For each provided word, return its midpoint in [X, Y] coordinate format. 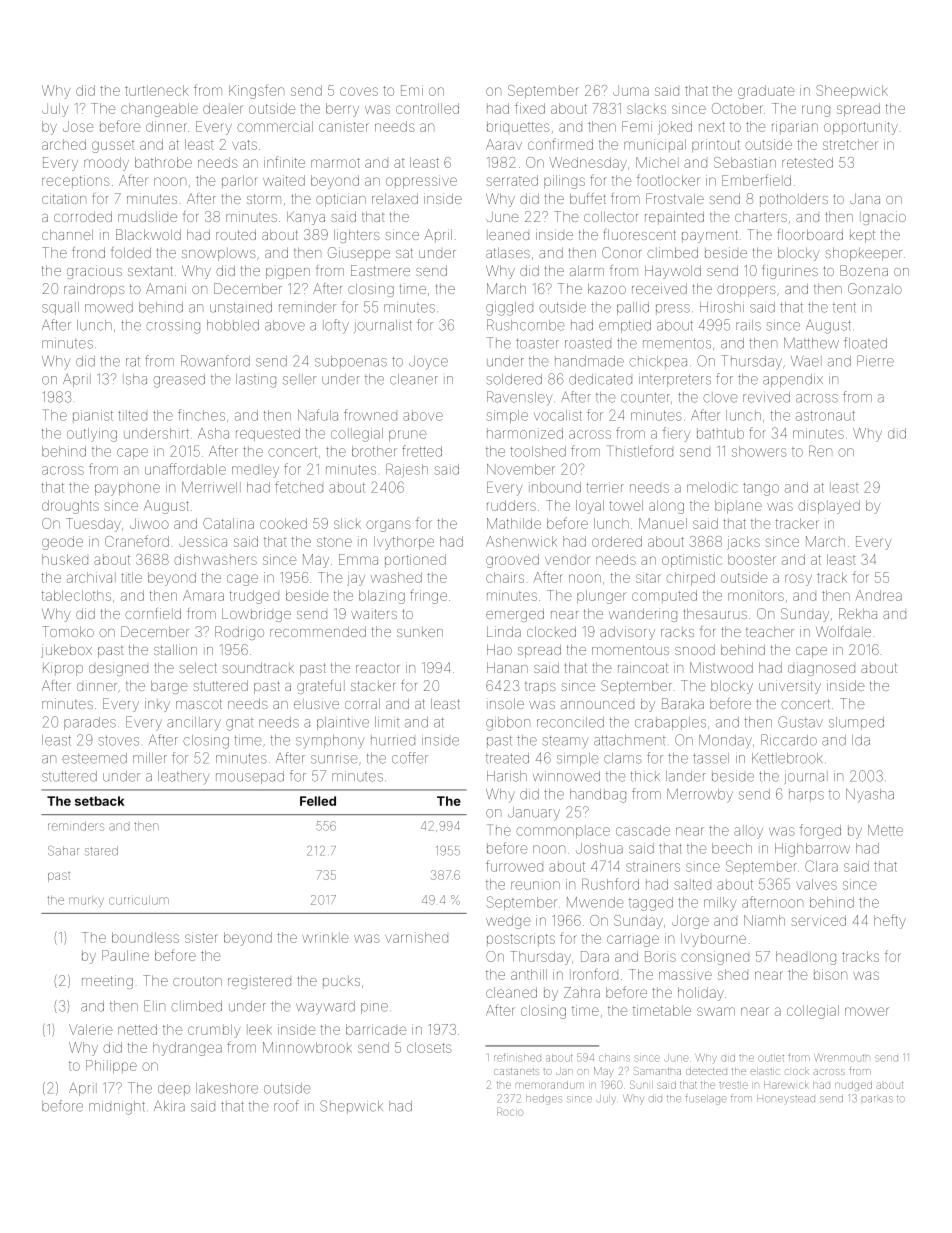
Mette [885, 830]
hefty [890, 921]
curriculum [139, 900]
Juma [631, 90]
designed [118, 669]
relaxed [395, 198]
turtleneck [157, 90]
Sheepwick [852, 92]
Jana [865, 198]
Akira [169, 1106]
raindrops [94, 290]
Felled [318, 801]
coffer [410, 758]
